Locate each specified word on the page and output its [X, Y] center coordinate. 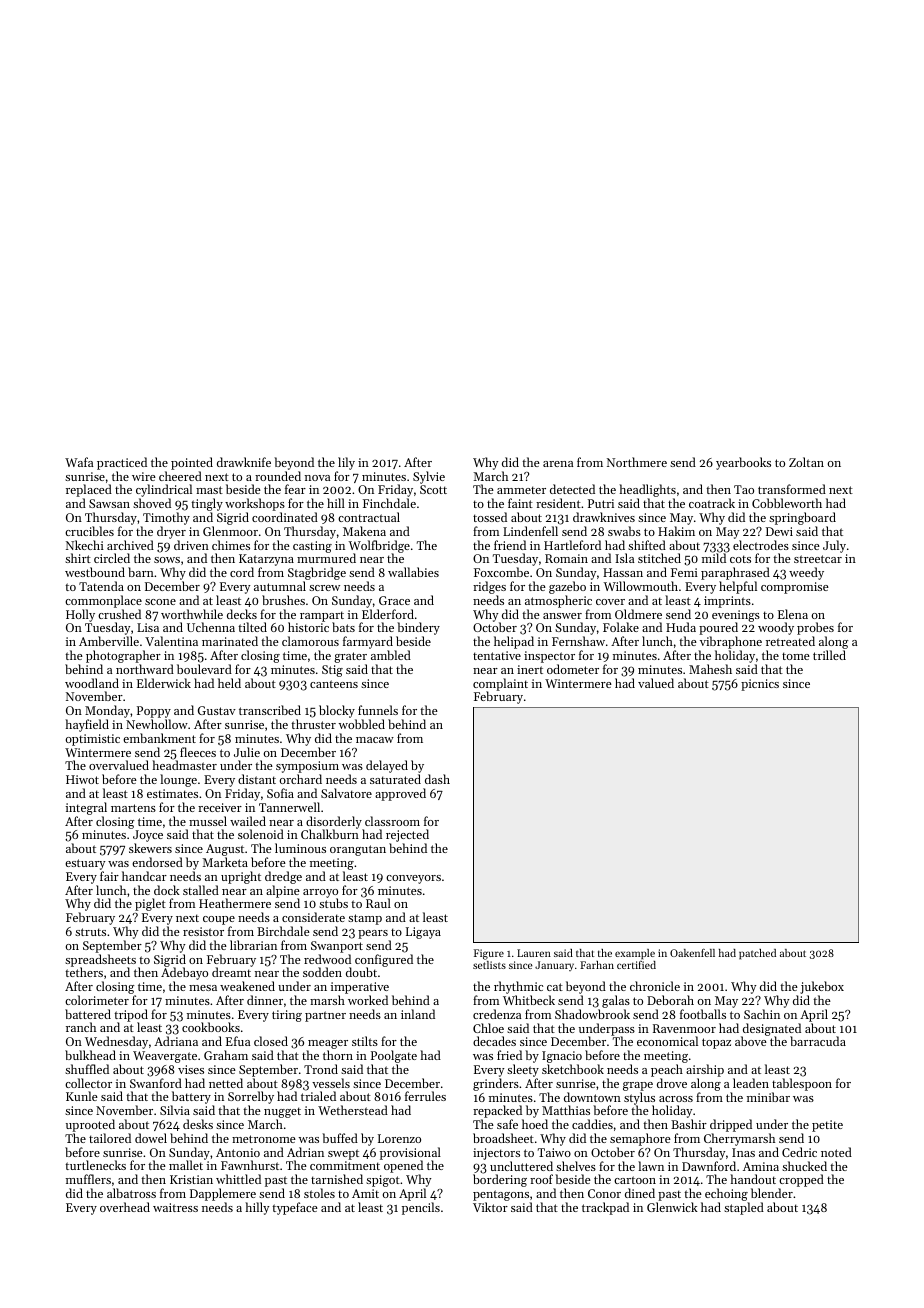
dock [167, 890]
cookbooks [211, 1027]
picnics [760, 685]
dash [437, 779]
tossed [490, 517]
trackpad [605, 1208]
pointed [192, 463]
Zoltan [806, 462]
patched [757, 954]
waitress [175, 1207]
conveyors [413, 879]
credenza [497, 1014]
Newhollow [157, 724]
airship [705, 1070]
